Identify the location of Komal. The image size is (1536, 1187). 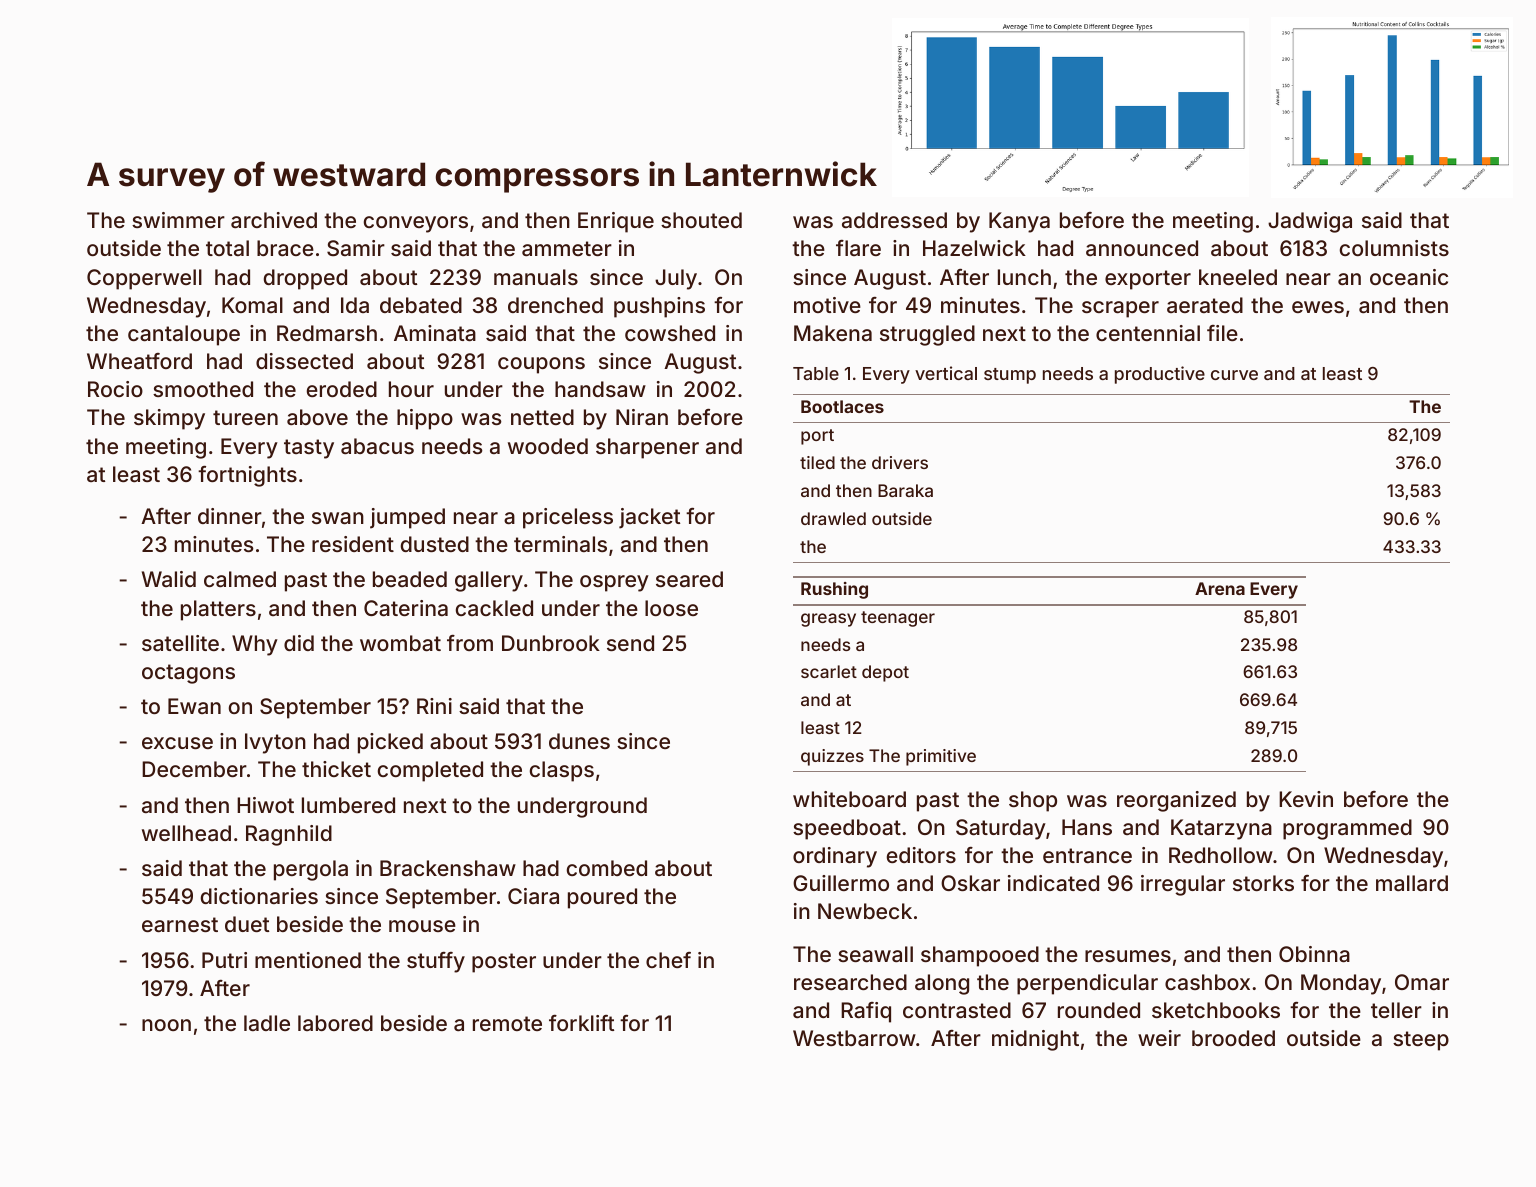
(252, 305).
